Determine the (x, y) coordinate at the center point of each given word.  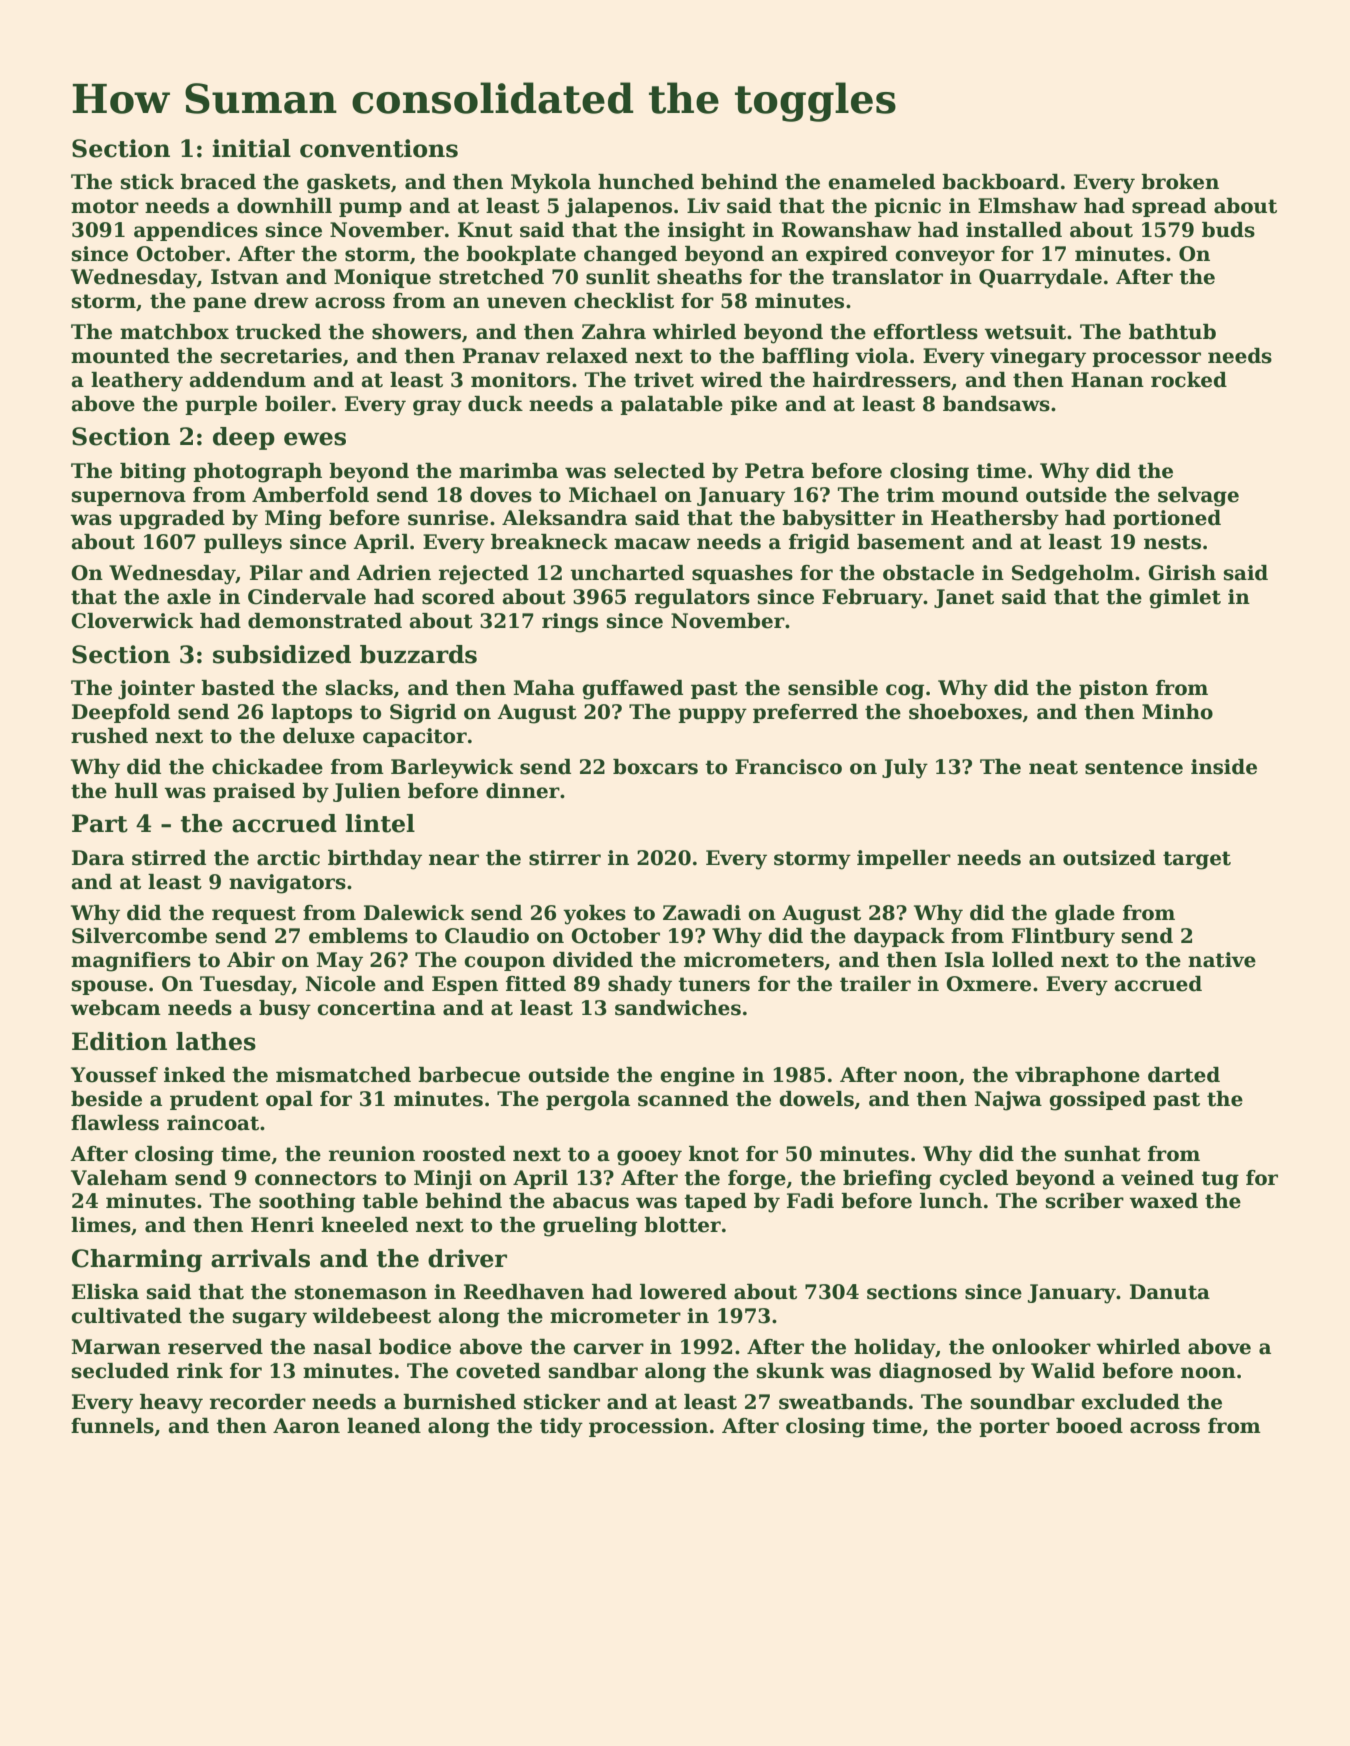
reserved (215, 1347)
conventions (379, 148)
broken (1180, 182)
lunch (951, 1201)
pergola (588, 1101)
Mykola (551, 184)
